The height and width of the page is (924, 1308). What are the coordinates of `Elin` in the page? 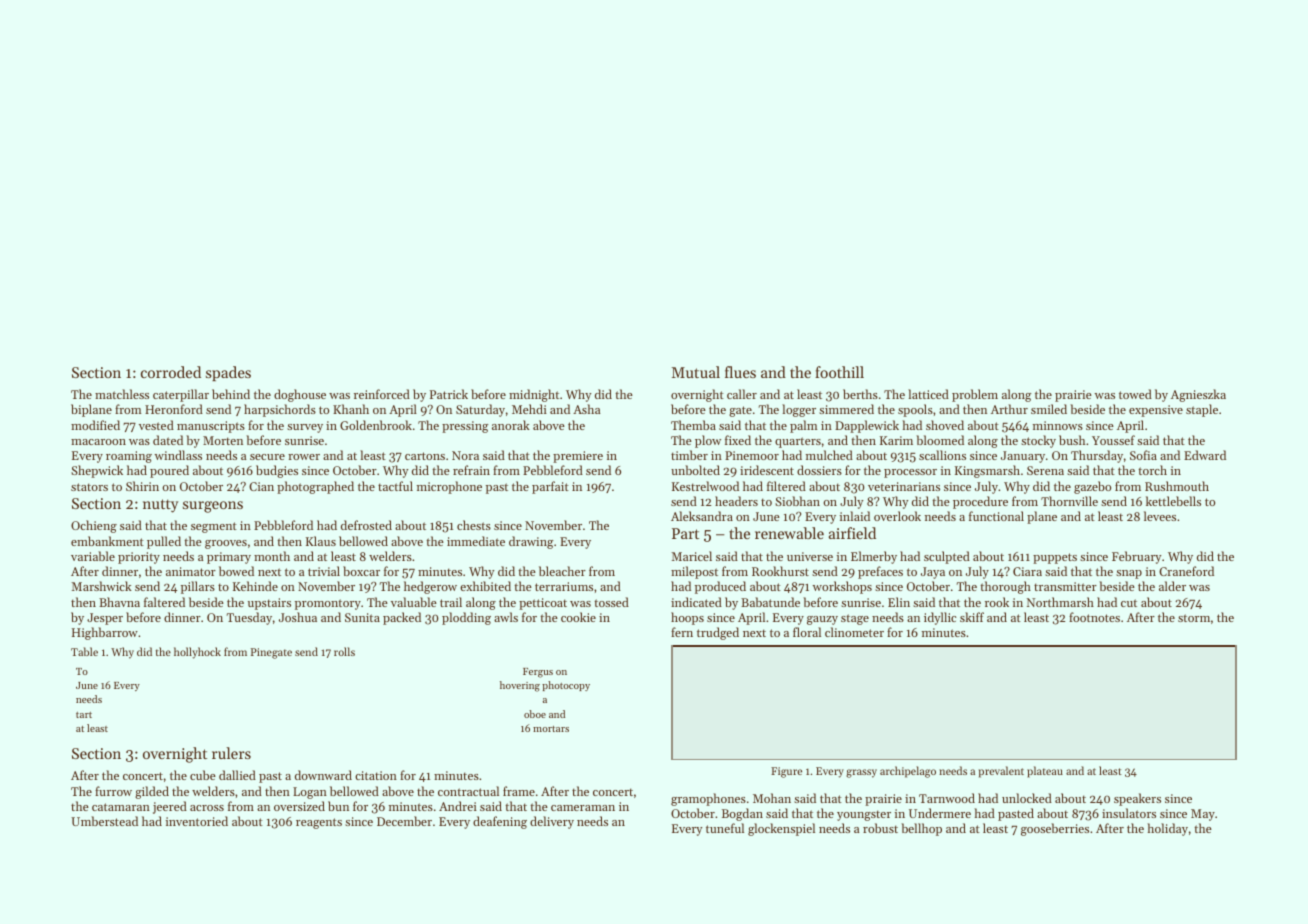 It's located at (899, 602).
